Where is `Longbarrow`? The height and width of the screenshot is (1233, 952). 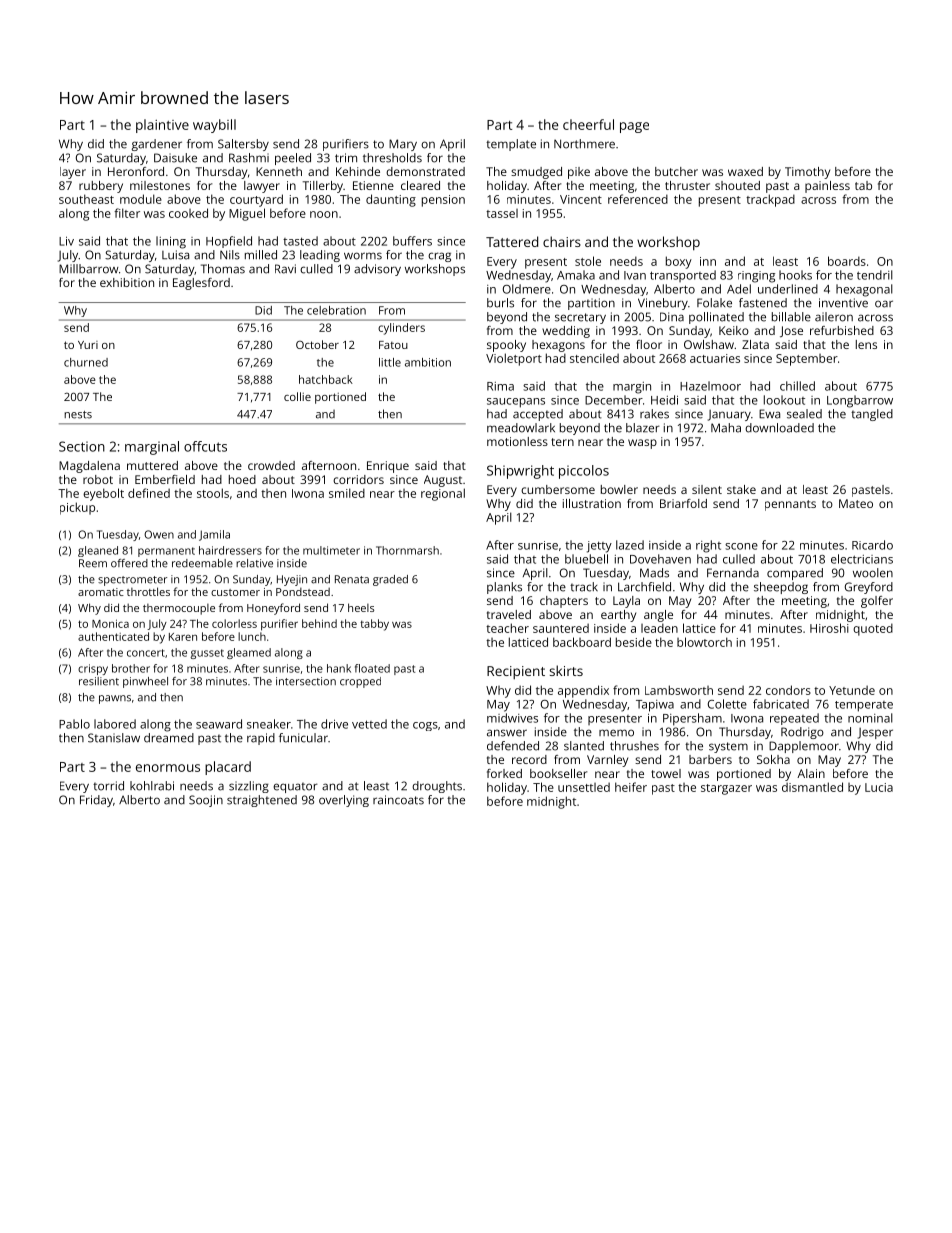
Longbarrow is located at coordinates (860, 401).
